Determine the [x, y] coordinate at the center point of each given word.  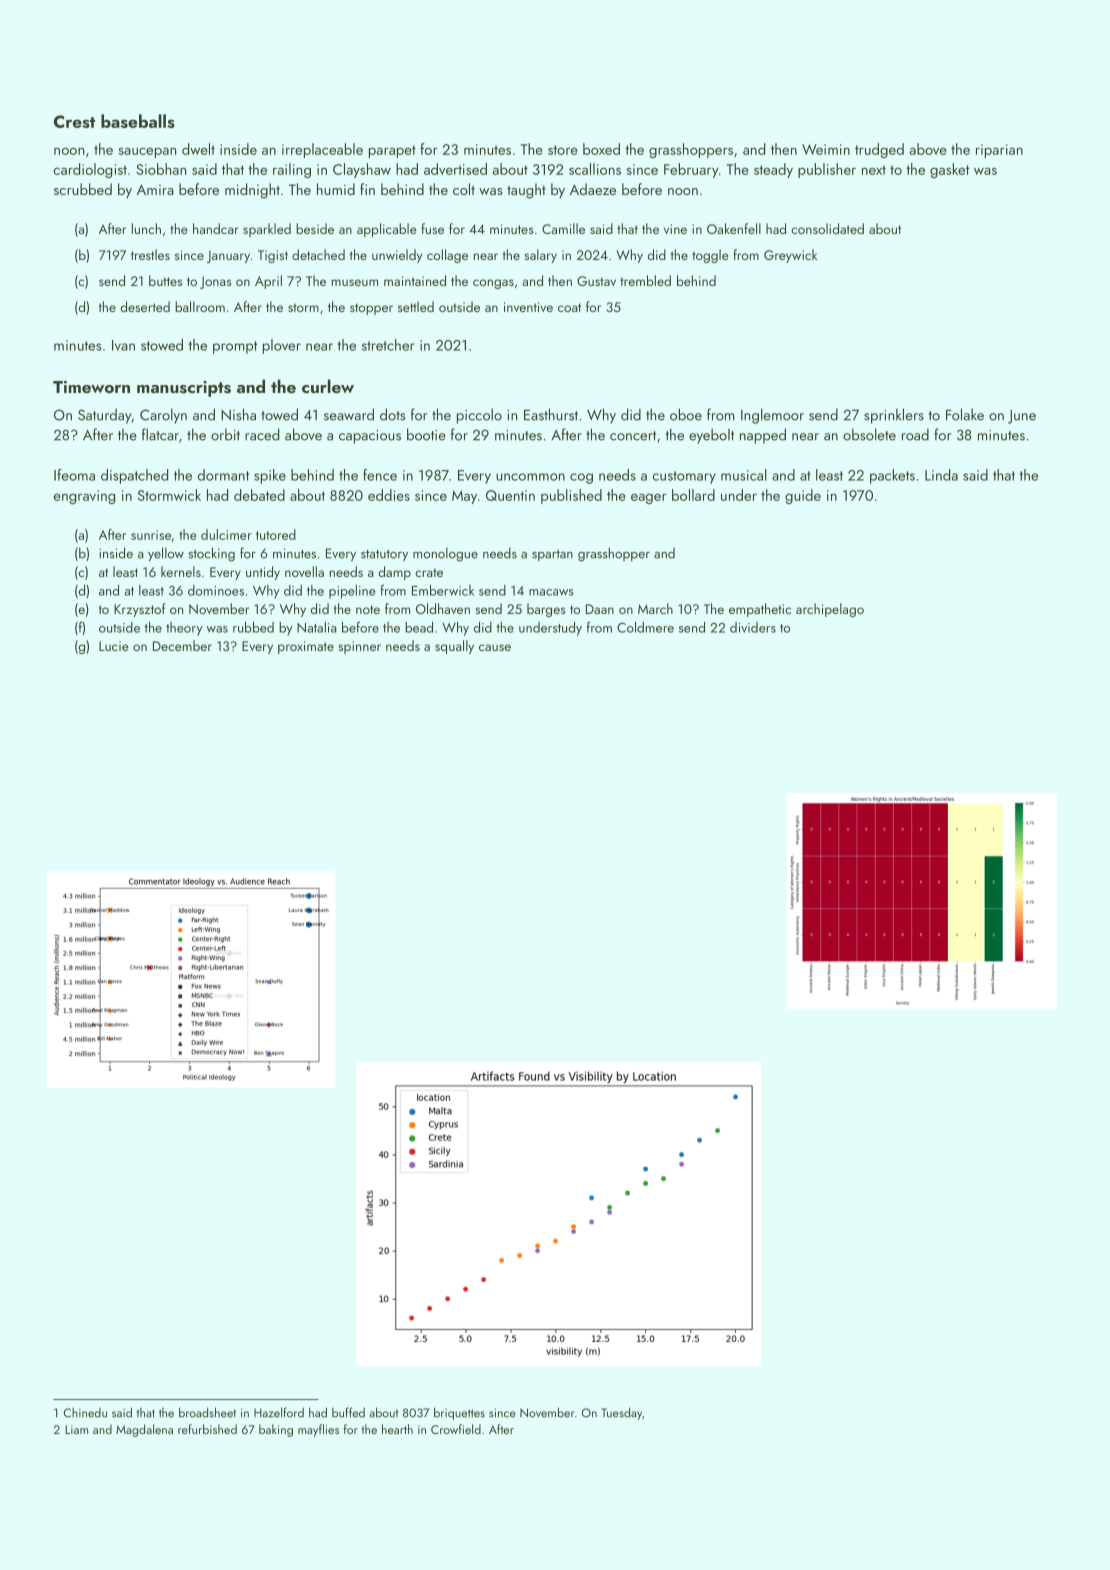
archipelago [830, 610]
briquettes [459, 1413]
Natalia [317, 627]
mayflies [318, 1430]
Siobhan [161, 169]
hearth [397, 1429]
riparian [999, 151]
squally [454, 647]
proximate [306, 647]
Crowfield [456, 1429]
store [563, 150]
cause [495, 647]
